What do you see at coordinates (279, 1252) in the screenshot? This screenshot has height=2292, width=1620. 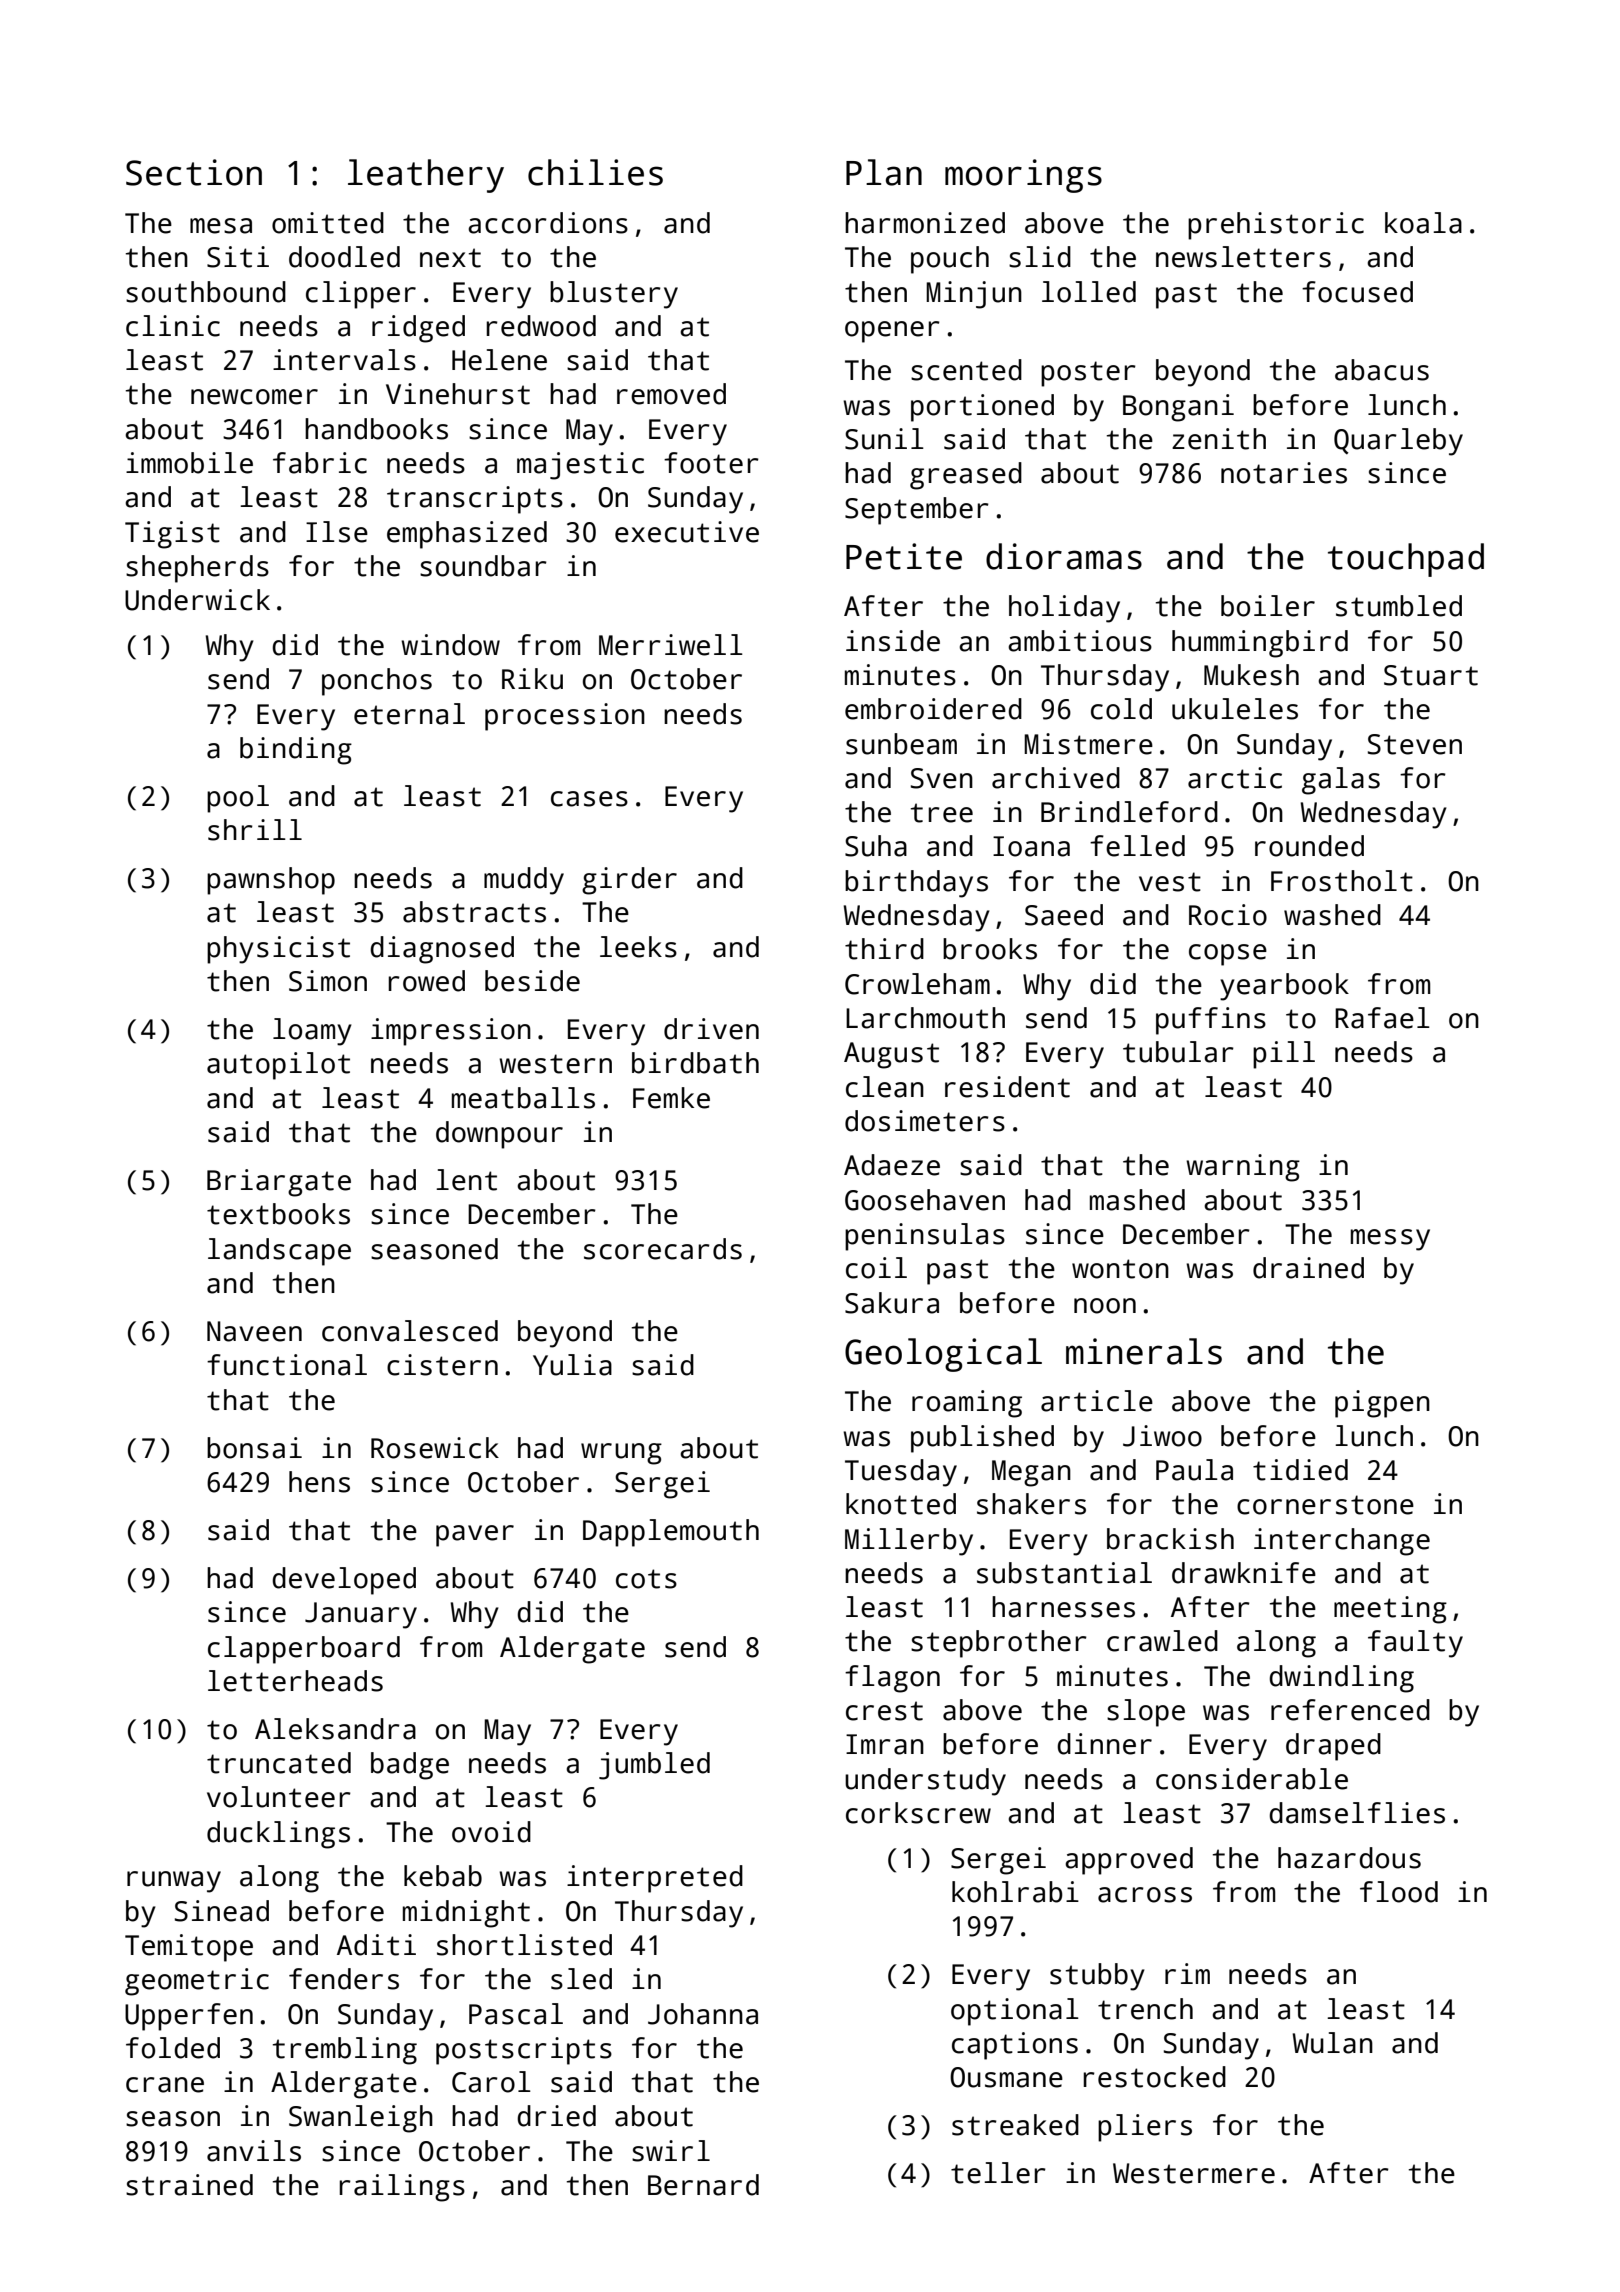 I see `landscape` at bounding box center [279, 1252].
